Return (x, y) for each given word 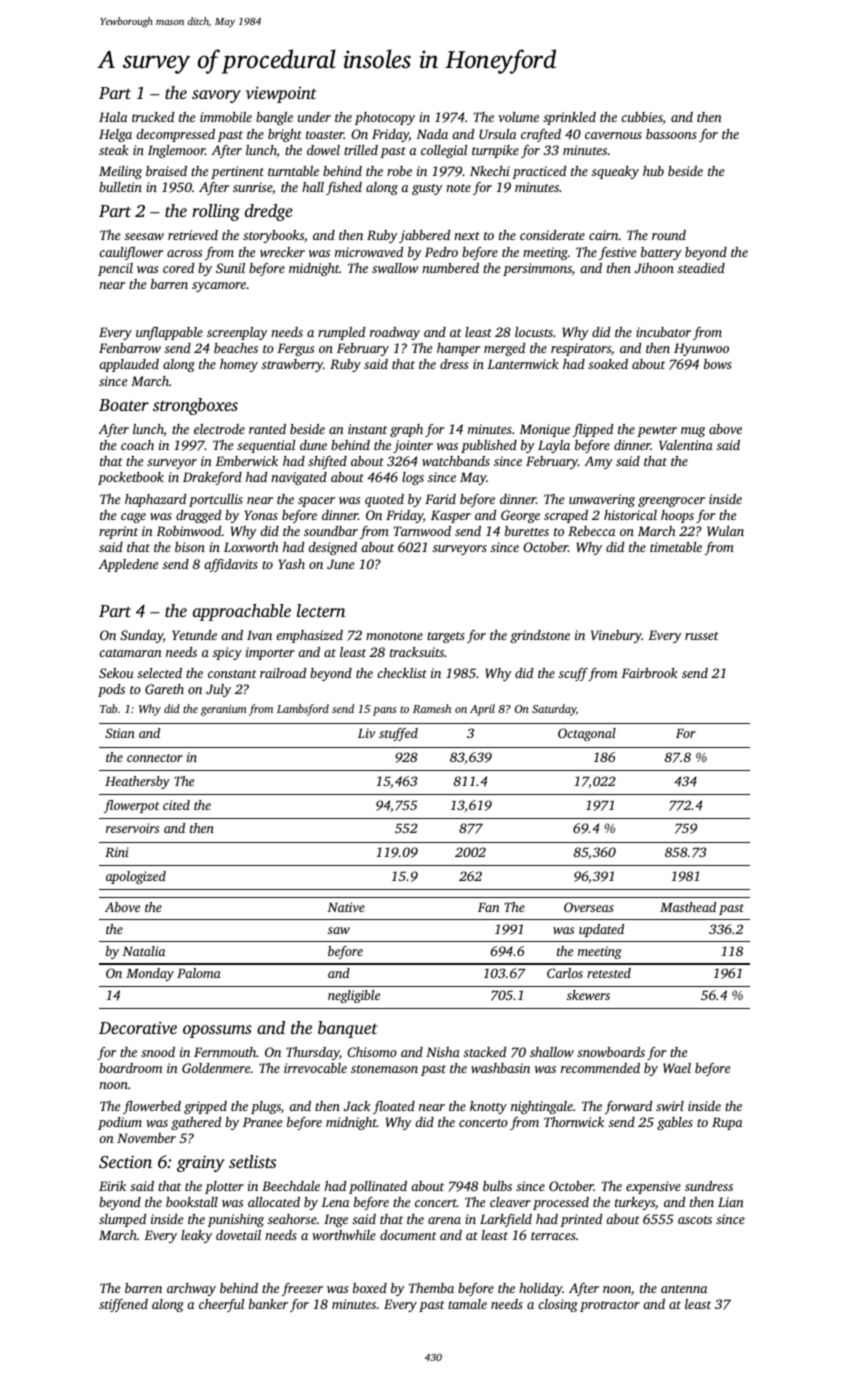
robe (399, 171)
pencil (115, 269)
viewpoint (281, 94)
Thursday (312, 1053)
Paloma (199, 973)
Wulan (725, 531)
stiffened (123, 1305)
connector (155, 758)
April (482, 710)
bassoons (671, 134)
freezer (302, 1289)
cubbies (642, 117)
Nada (432, 134)
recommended (600, 1068)
